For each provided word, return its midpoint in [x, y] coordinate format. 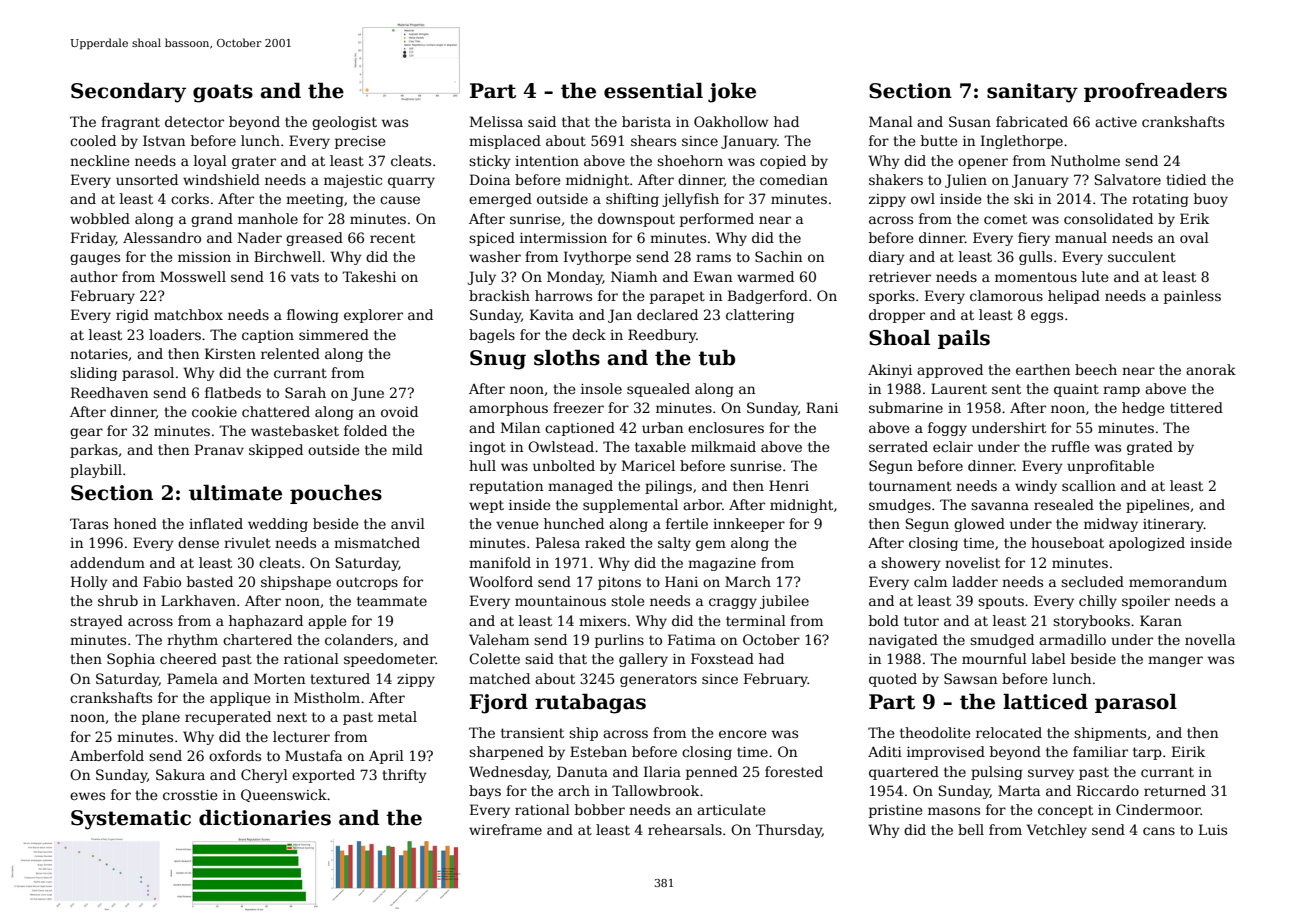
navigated [903, 641]
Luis [1213, 829]
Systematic [131, 820]
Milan [520, 427]
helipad [1074, 297]
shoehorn [690, 160]
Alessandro [162, 237]
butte [939, 140]
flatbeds [233, 392]
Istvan [164, 140]
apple [327, 622]
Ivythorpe [597, 258]
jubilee [784, 602]
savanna [1000, 506]
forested [794, 771]
